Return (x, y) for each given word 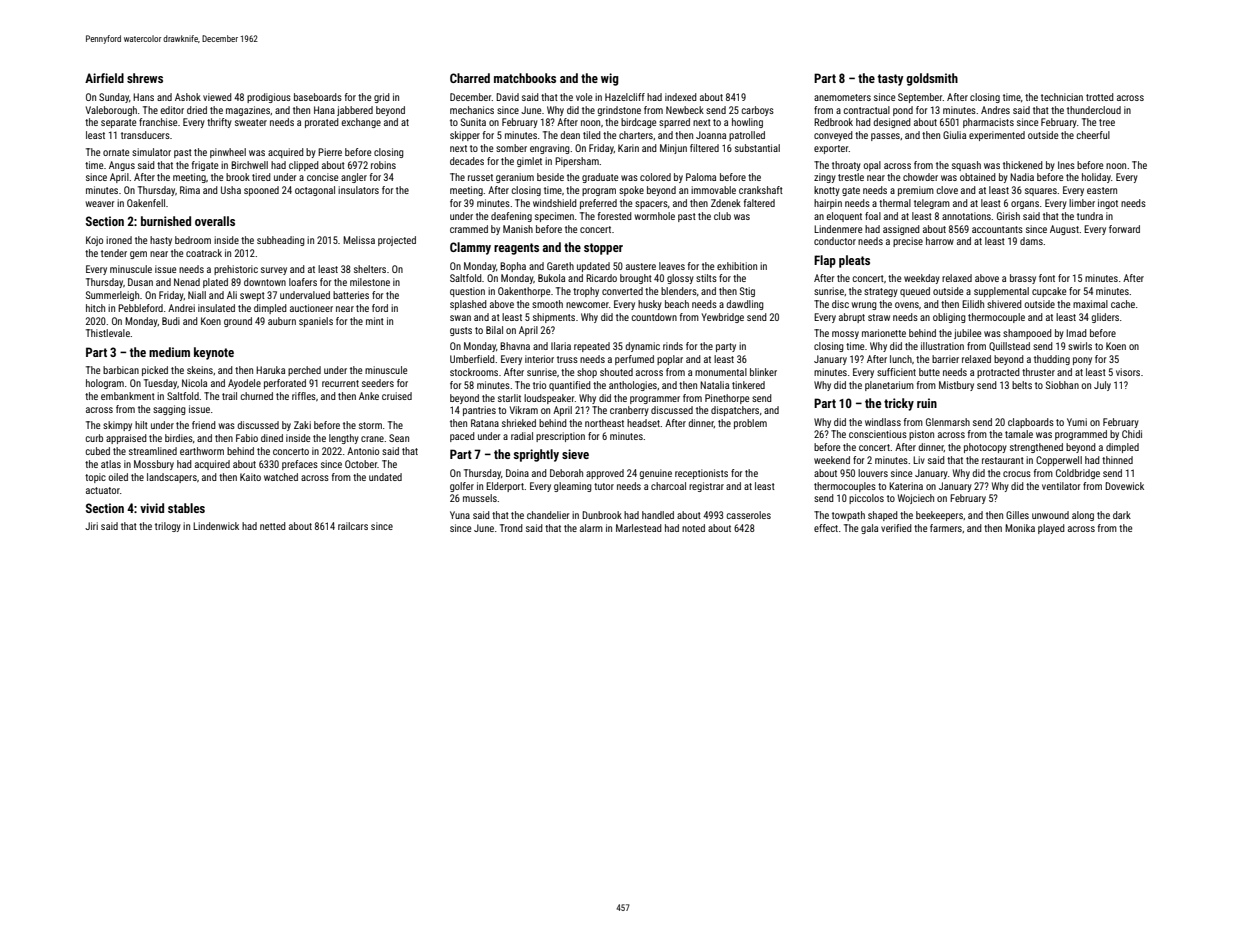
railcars (353, 526)
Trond (511, 528)
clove (947, 190)
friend (204, 425)
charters (636, 135)
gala (869, 529)
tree (1107, 122)
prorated (322, 123)
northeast (604, 423)
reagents (516, 249)
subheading (281, 241)
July (1102, 386)
